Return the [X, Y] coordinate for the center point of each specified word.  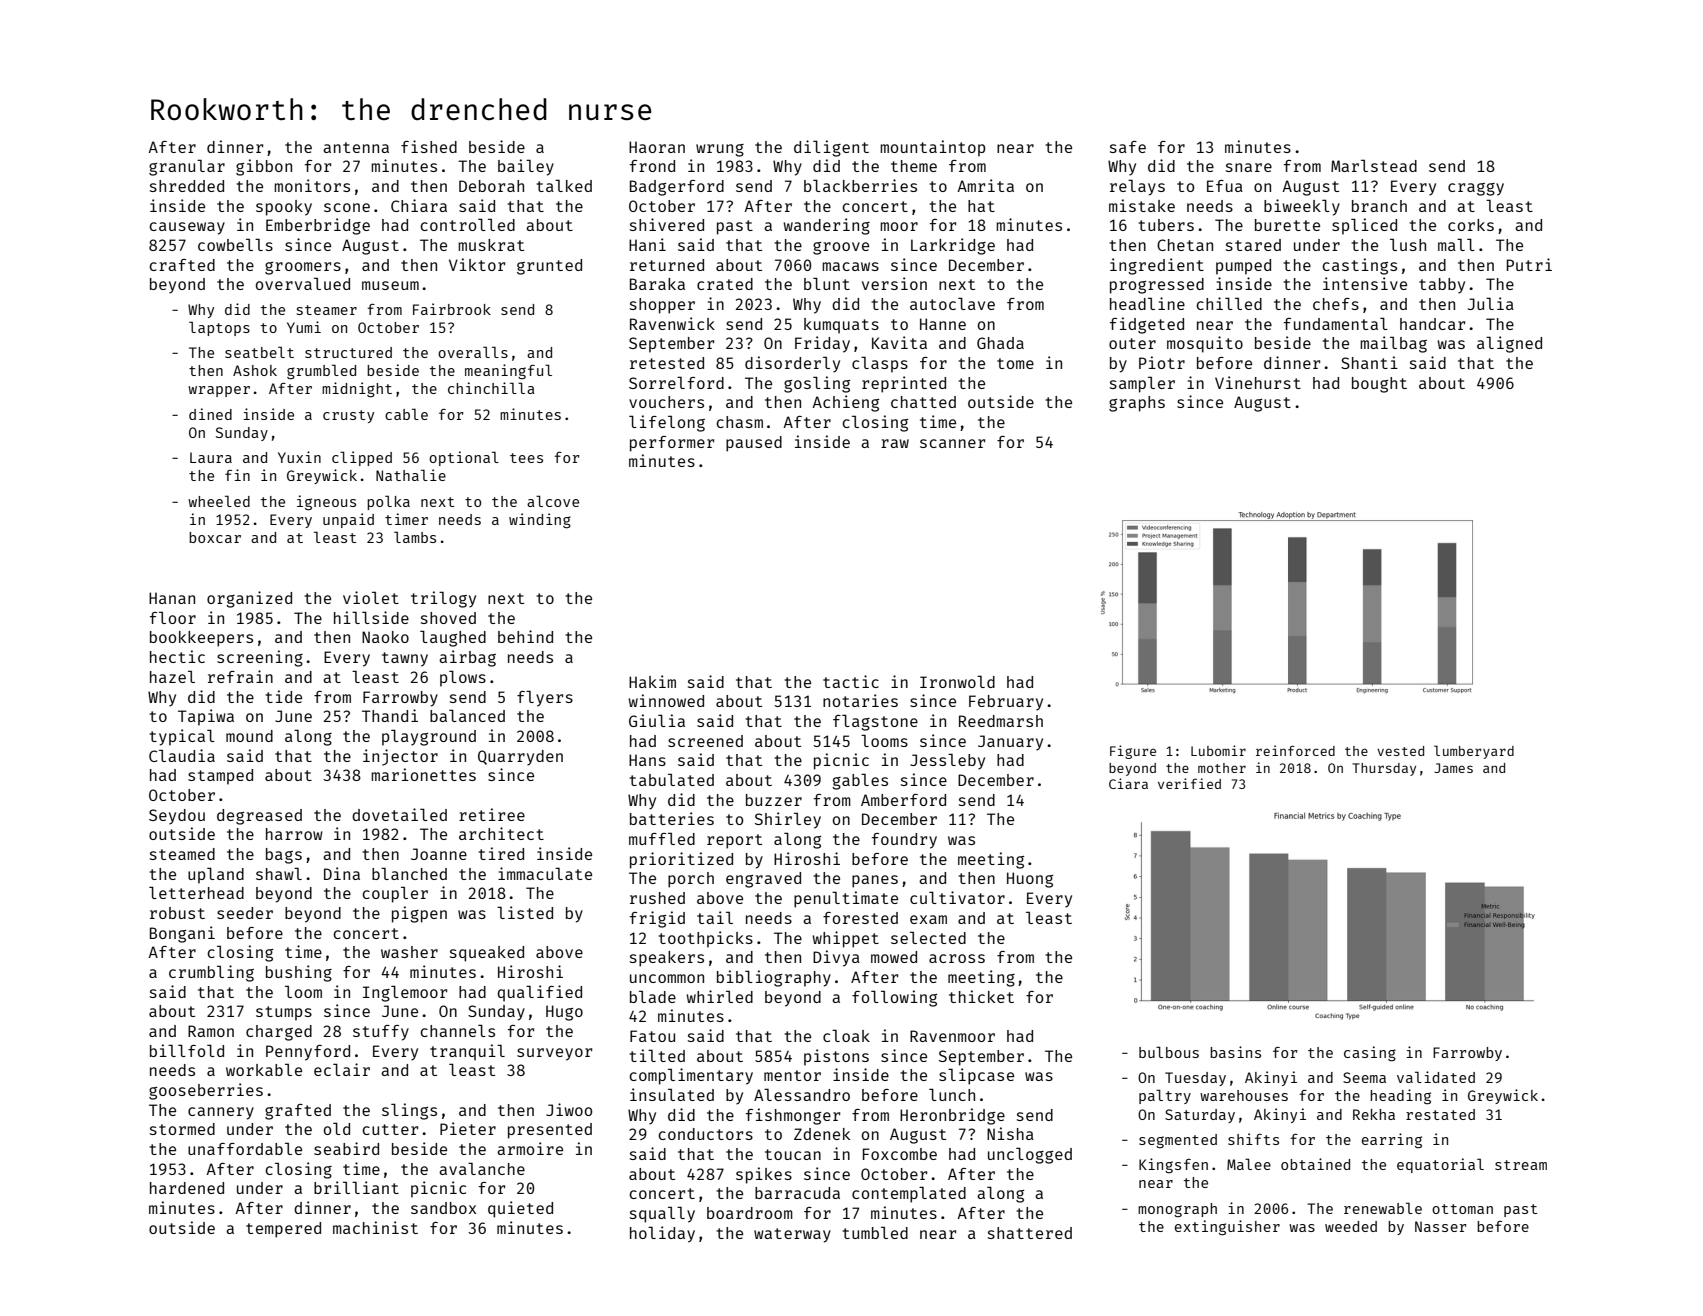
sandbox [443, 1208]
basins [1235, 1052]
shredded [187, 186]
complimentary [691, 1076]
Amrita [985, 185]
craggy [1476, 189]
